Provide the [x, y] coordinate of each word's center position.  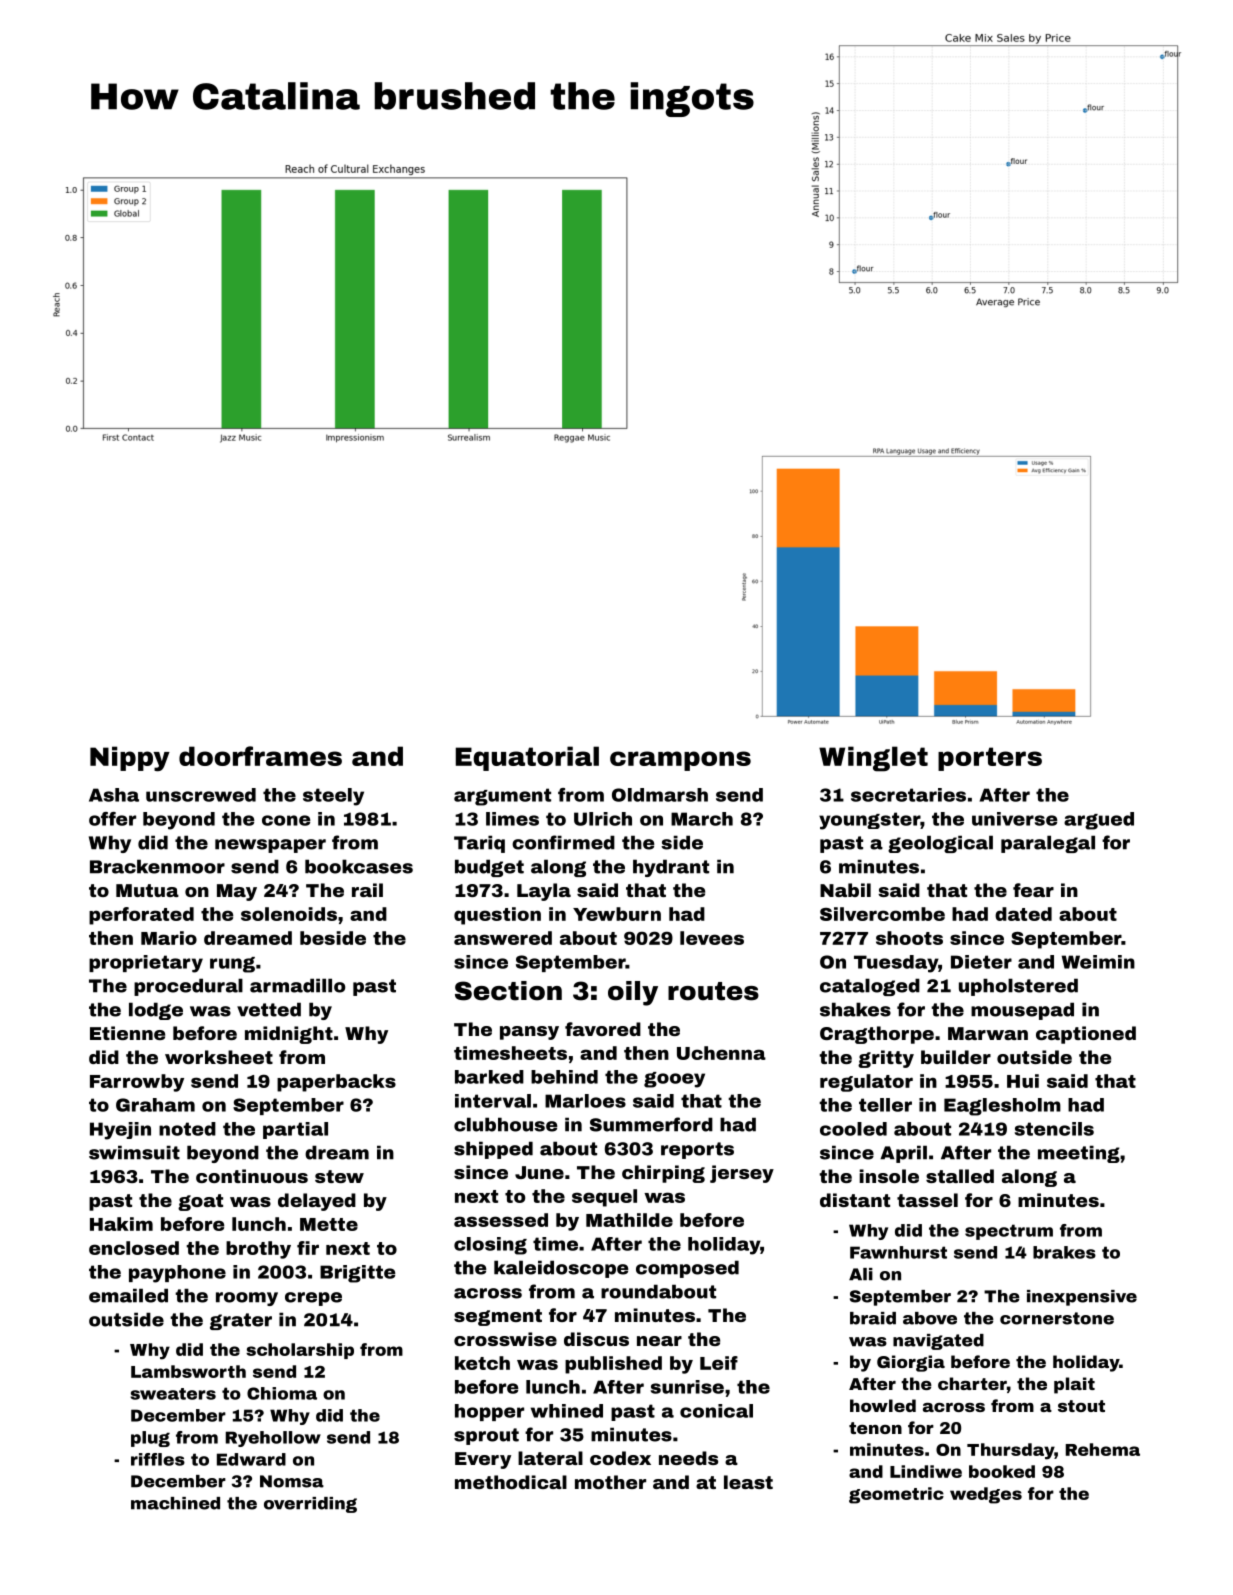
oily [633, 993]
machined [175, 1503]
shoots [909, 938]
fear [1033, 890]
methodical [511, 1482]
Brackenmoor [157, 866]
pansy [529, 1033]
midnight [289, 1035]
